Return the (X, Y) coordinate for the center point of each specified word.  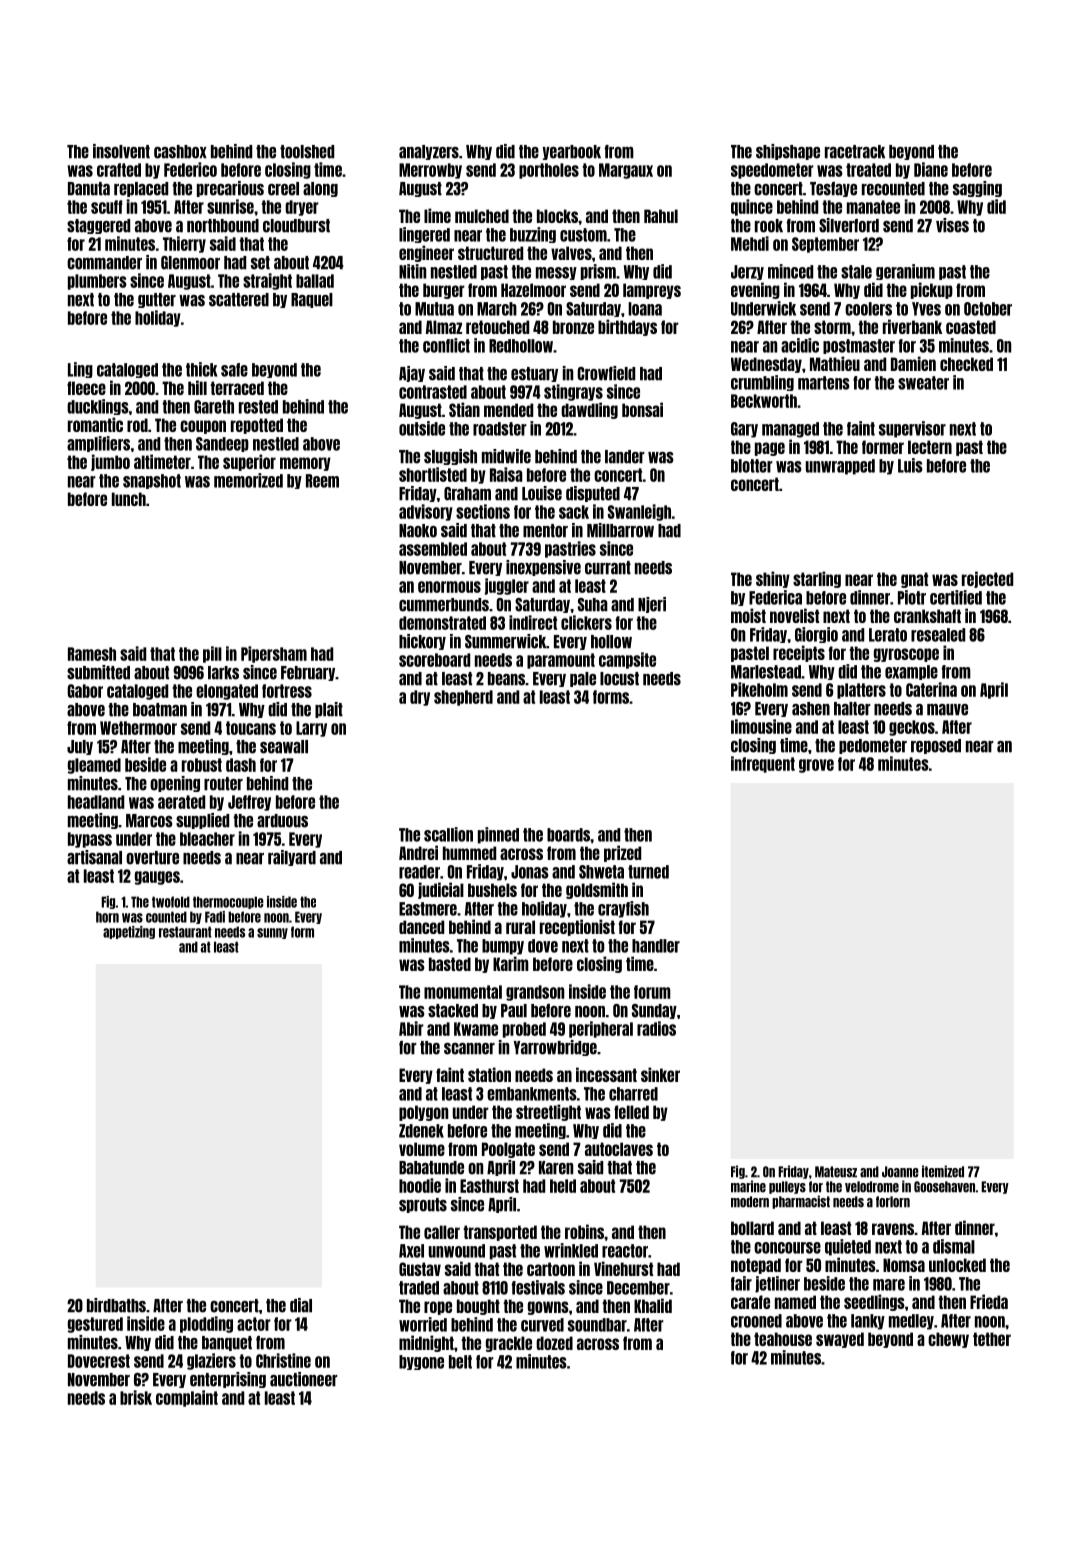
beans (506, 679)
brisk (136, 1397)
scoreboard (434, 660)
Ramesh (92, 654)
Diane (931, 169)
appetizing (129, 932)
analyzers (429, 152)
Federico (190, 169)
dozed (554, 1343)
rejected (987, 579)
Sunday (654, 1011)
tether (992, 1339)
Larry (311, 729)
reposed (936, 746)
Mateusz (836, 1172)
